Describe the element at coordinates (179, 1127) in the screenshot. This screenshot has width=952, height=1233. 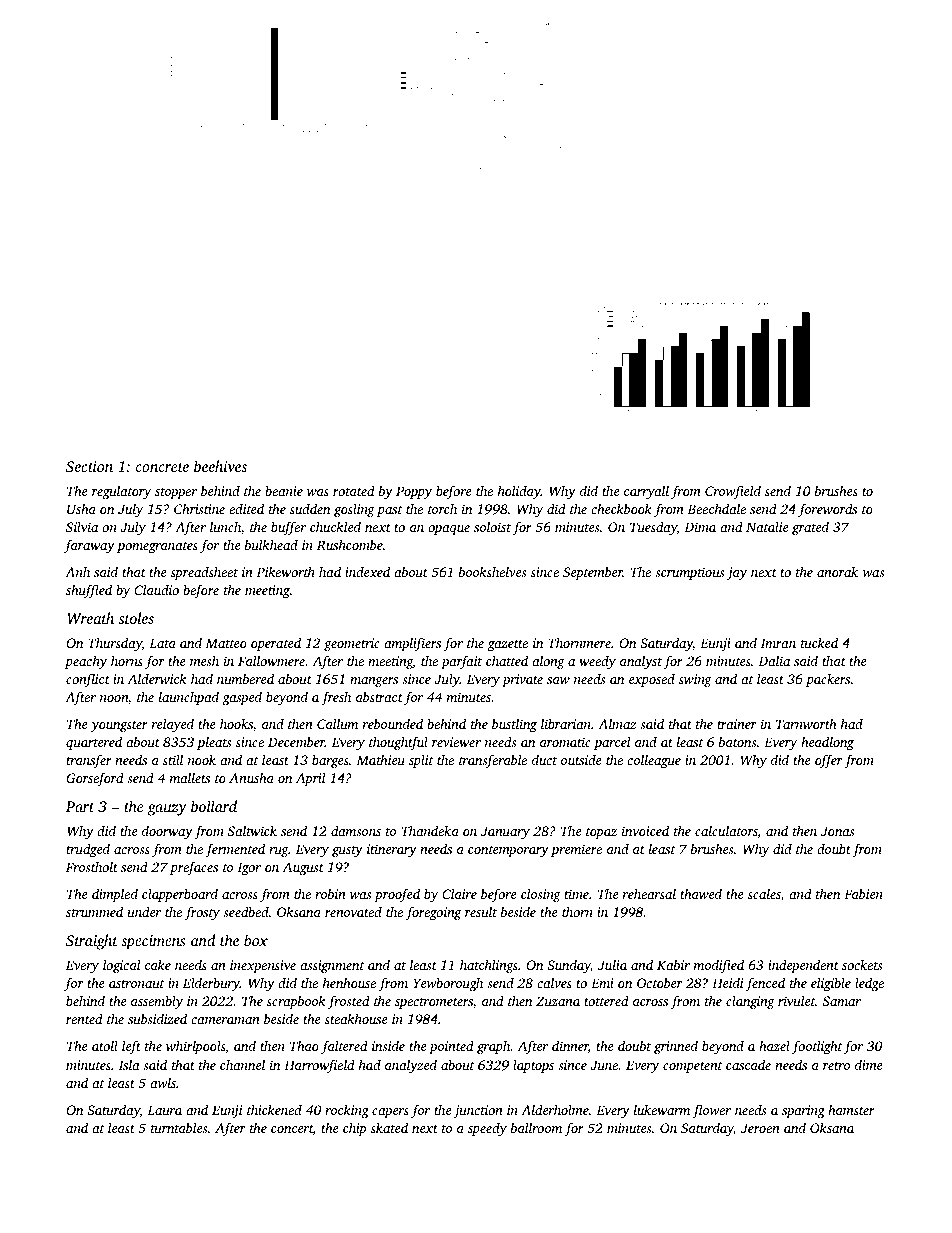
I see `turntables` at that location.
